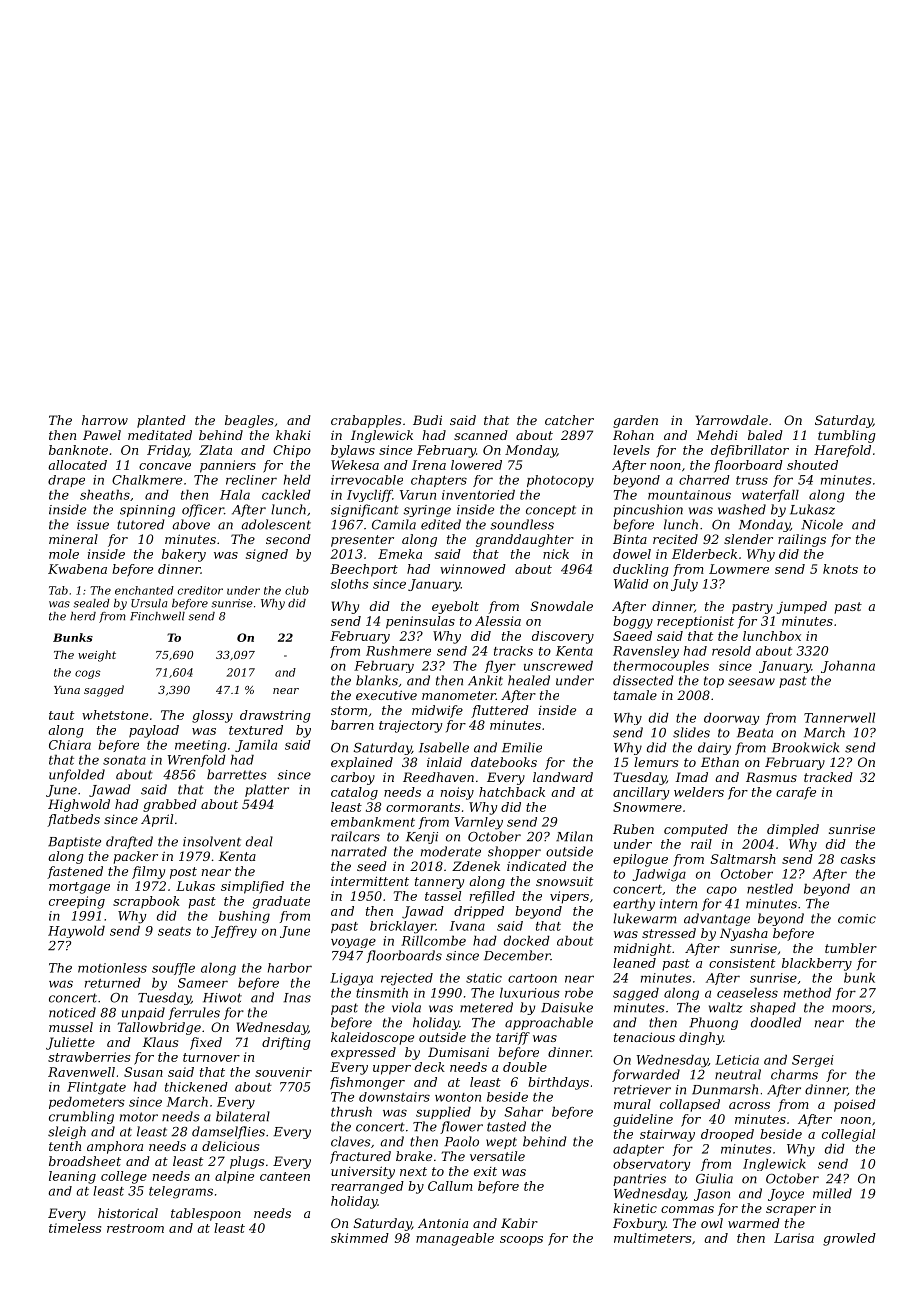 The image size is (924, 1308). I want to click on Snowmere, so click(647, 807).
